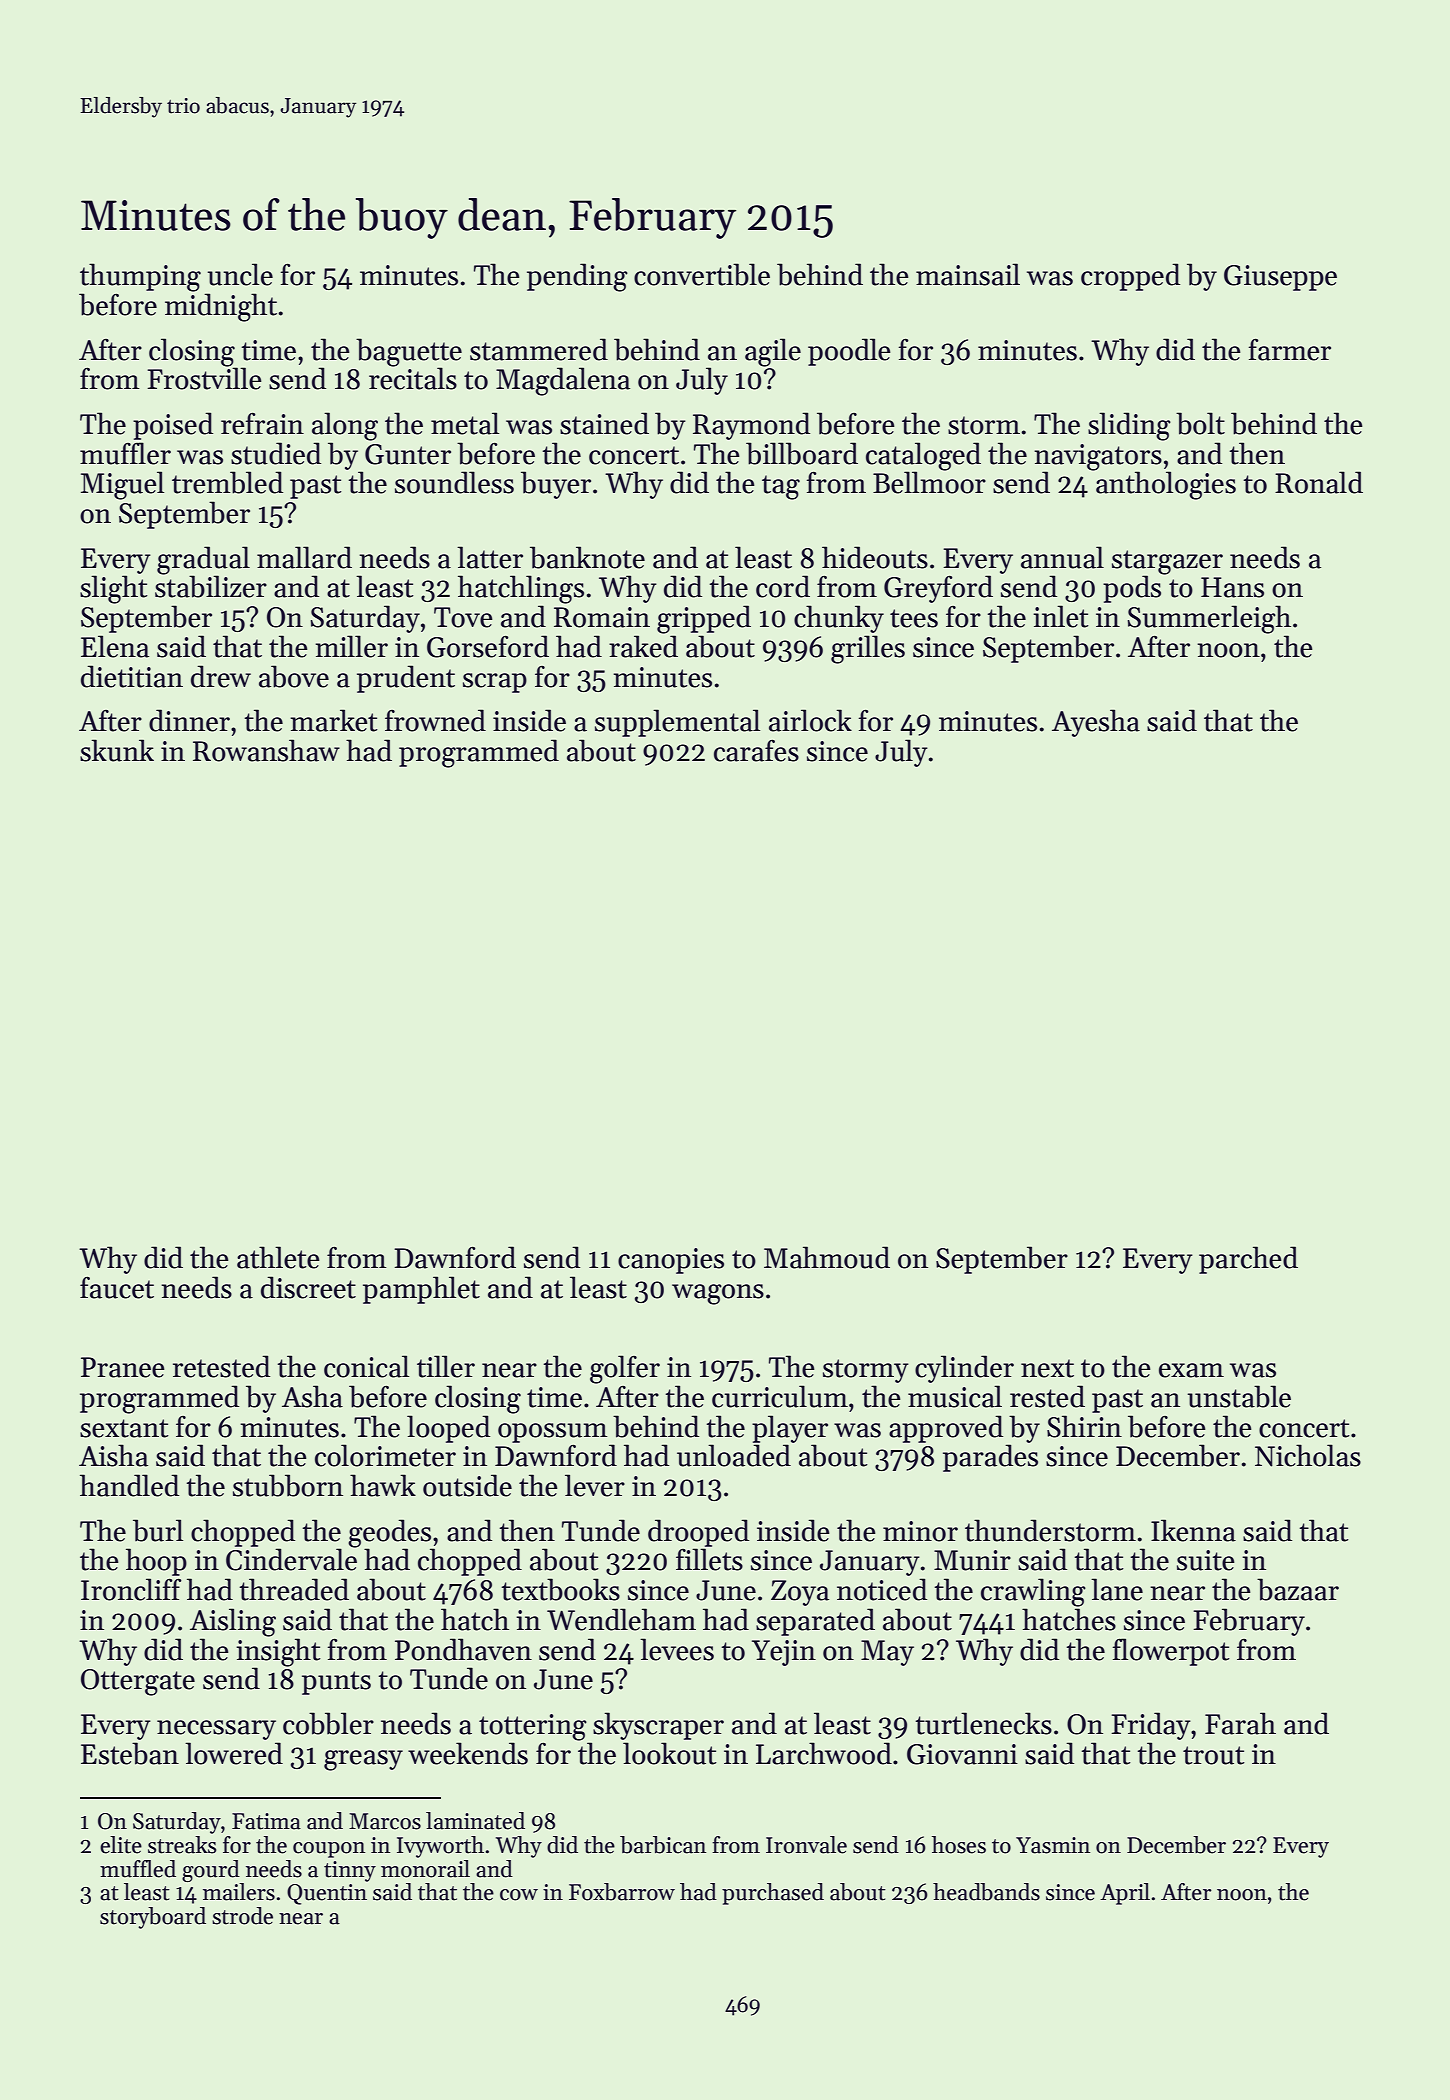 The width and height of the document is (1450, 2100). What do you see at coordinates (406, 679) in the document?
I see `prudent` at bounding box center [406, 679].
